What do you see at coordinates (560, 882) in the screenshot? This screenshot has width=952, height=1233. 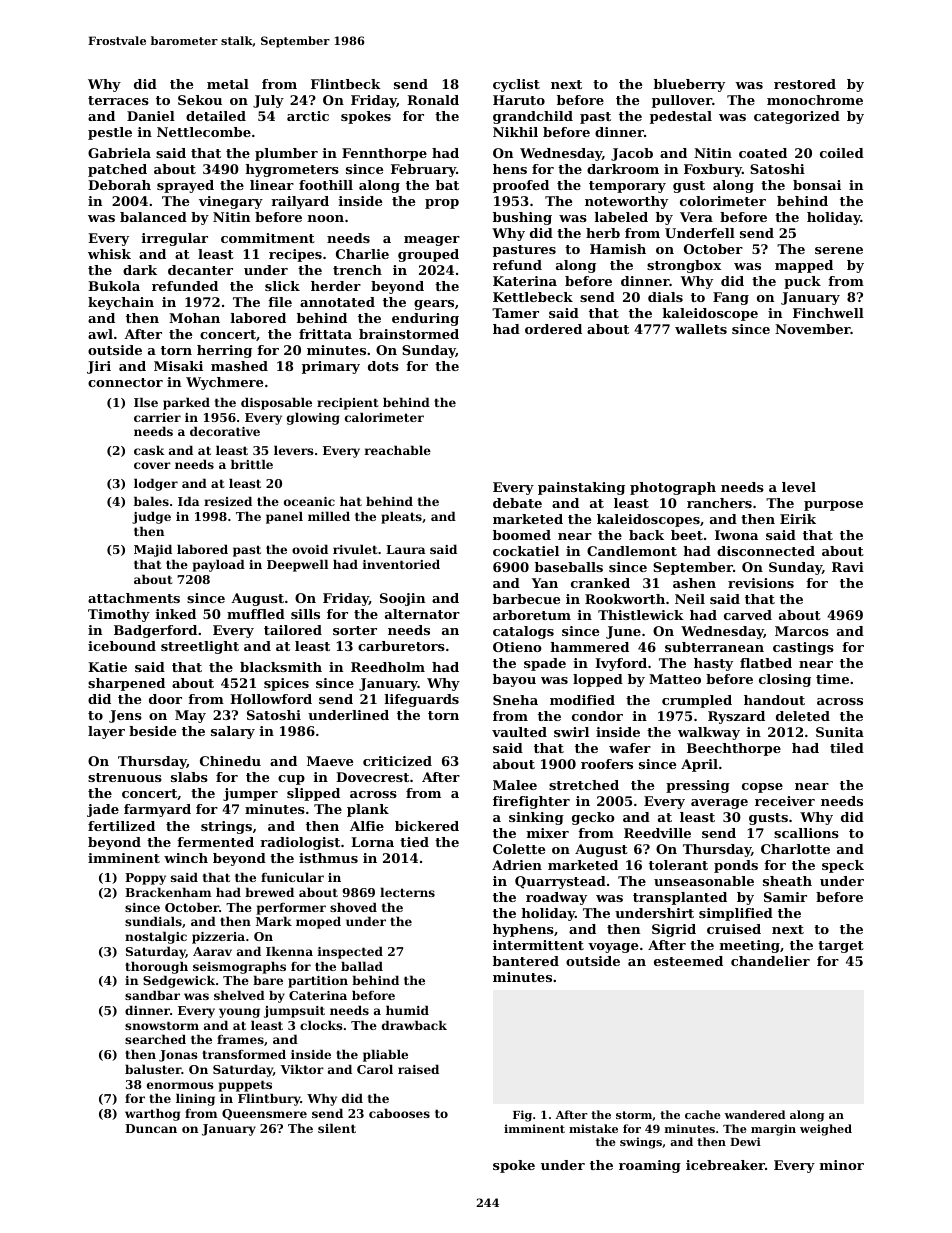 I see `Quarrystead` at bounding box center [560, 882].
